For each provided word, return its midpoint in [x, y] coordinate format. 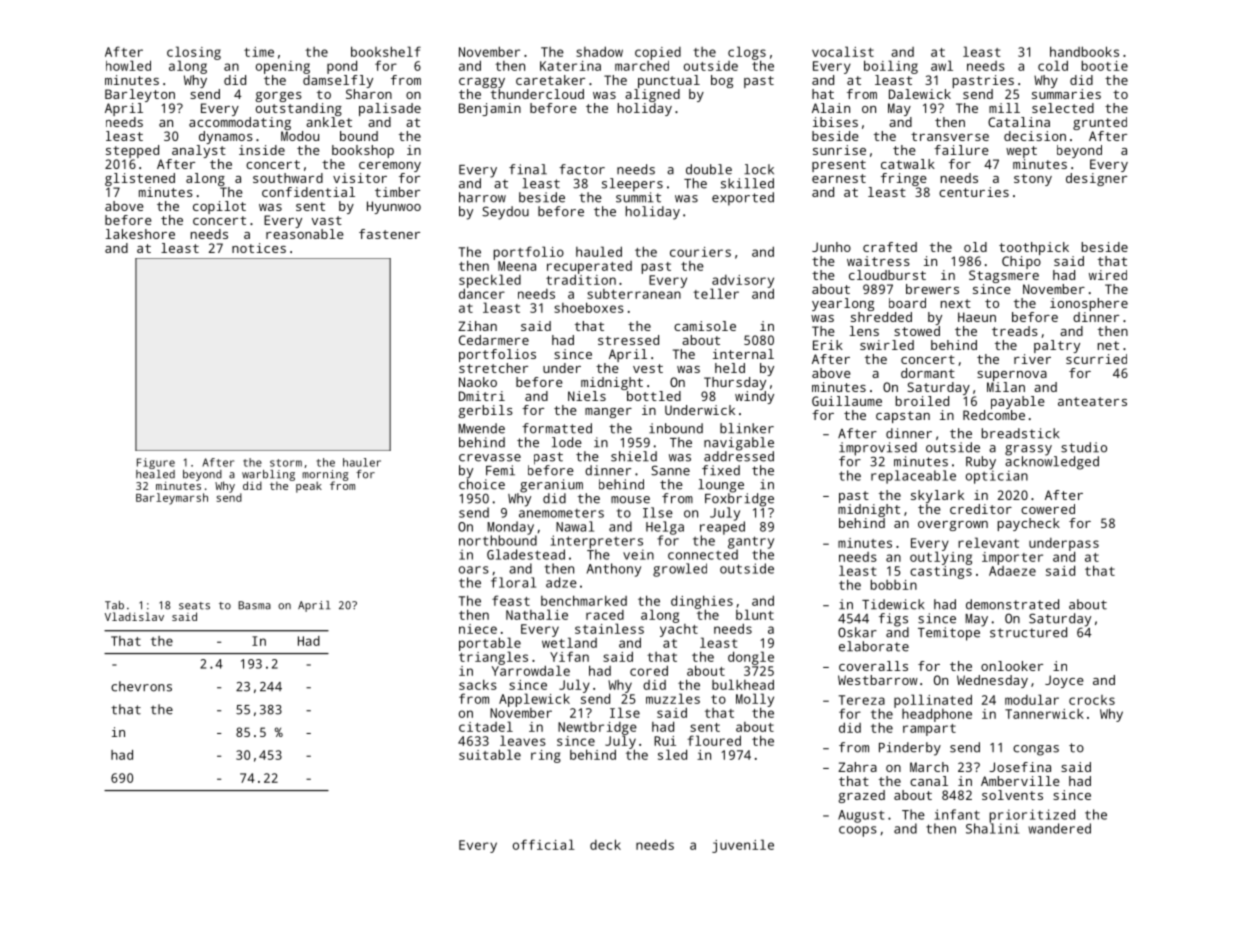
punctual [669, 81]
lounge [721, 486]
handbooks [1084, 51]
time [259, 52]
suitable [490, 754]
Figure [156, 463]
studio [1084, 447]
